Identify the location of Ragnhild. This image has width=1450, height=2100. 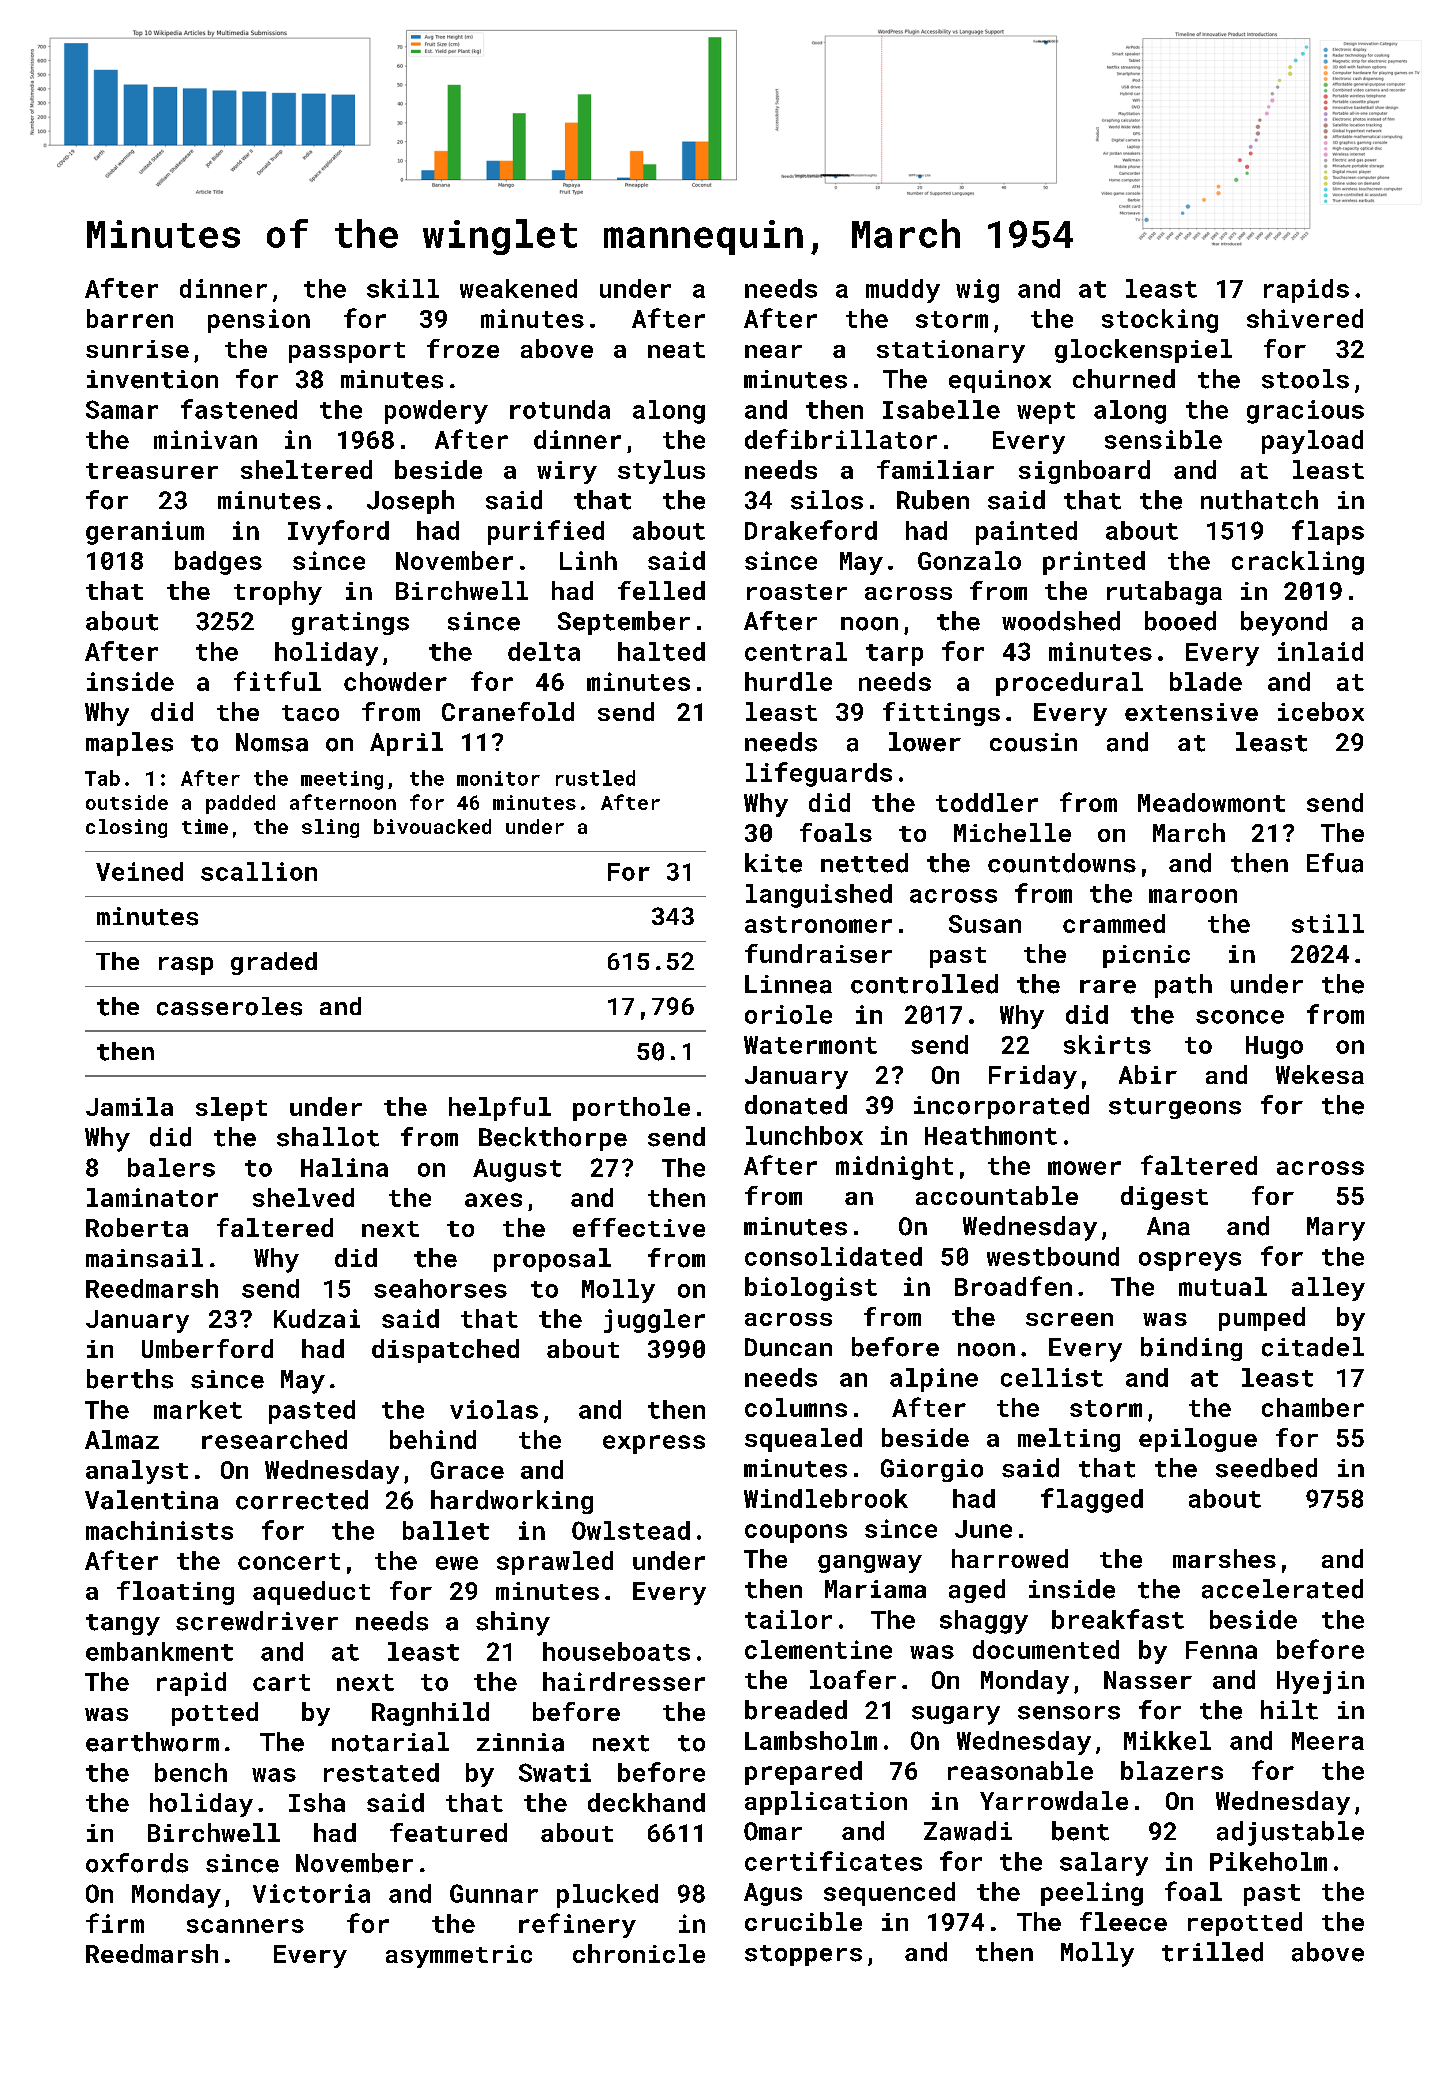
(430, 1714).
